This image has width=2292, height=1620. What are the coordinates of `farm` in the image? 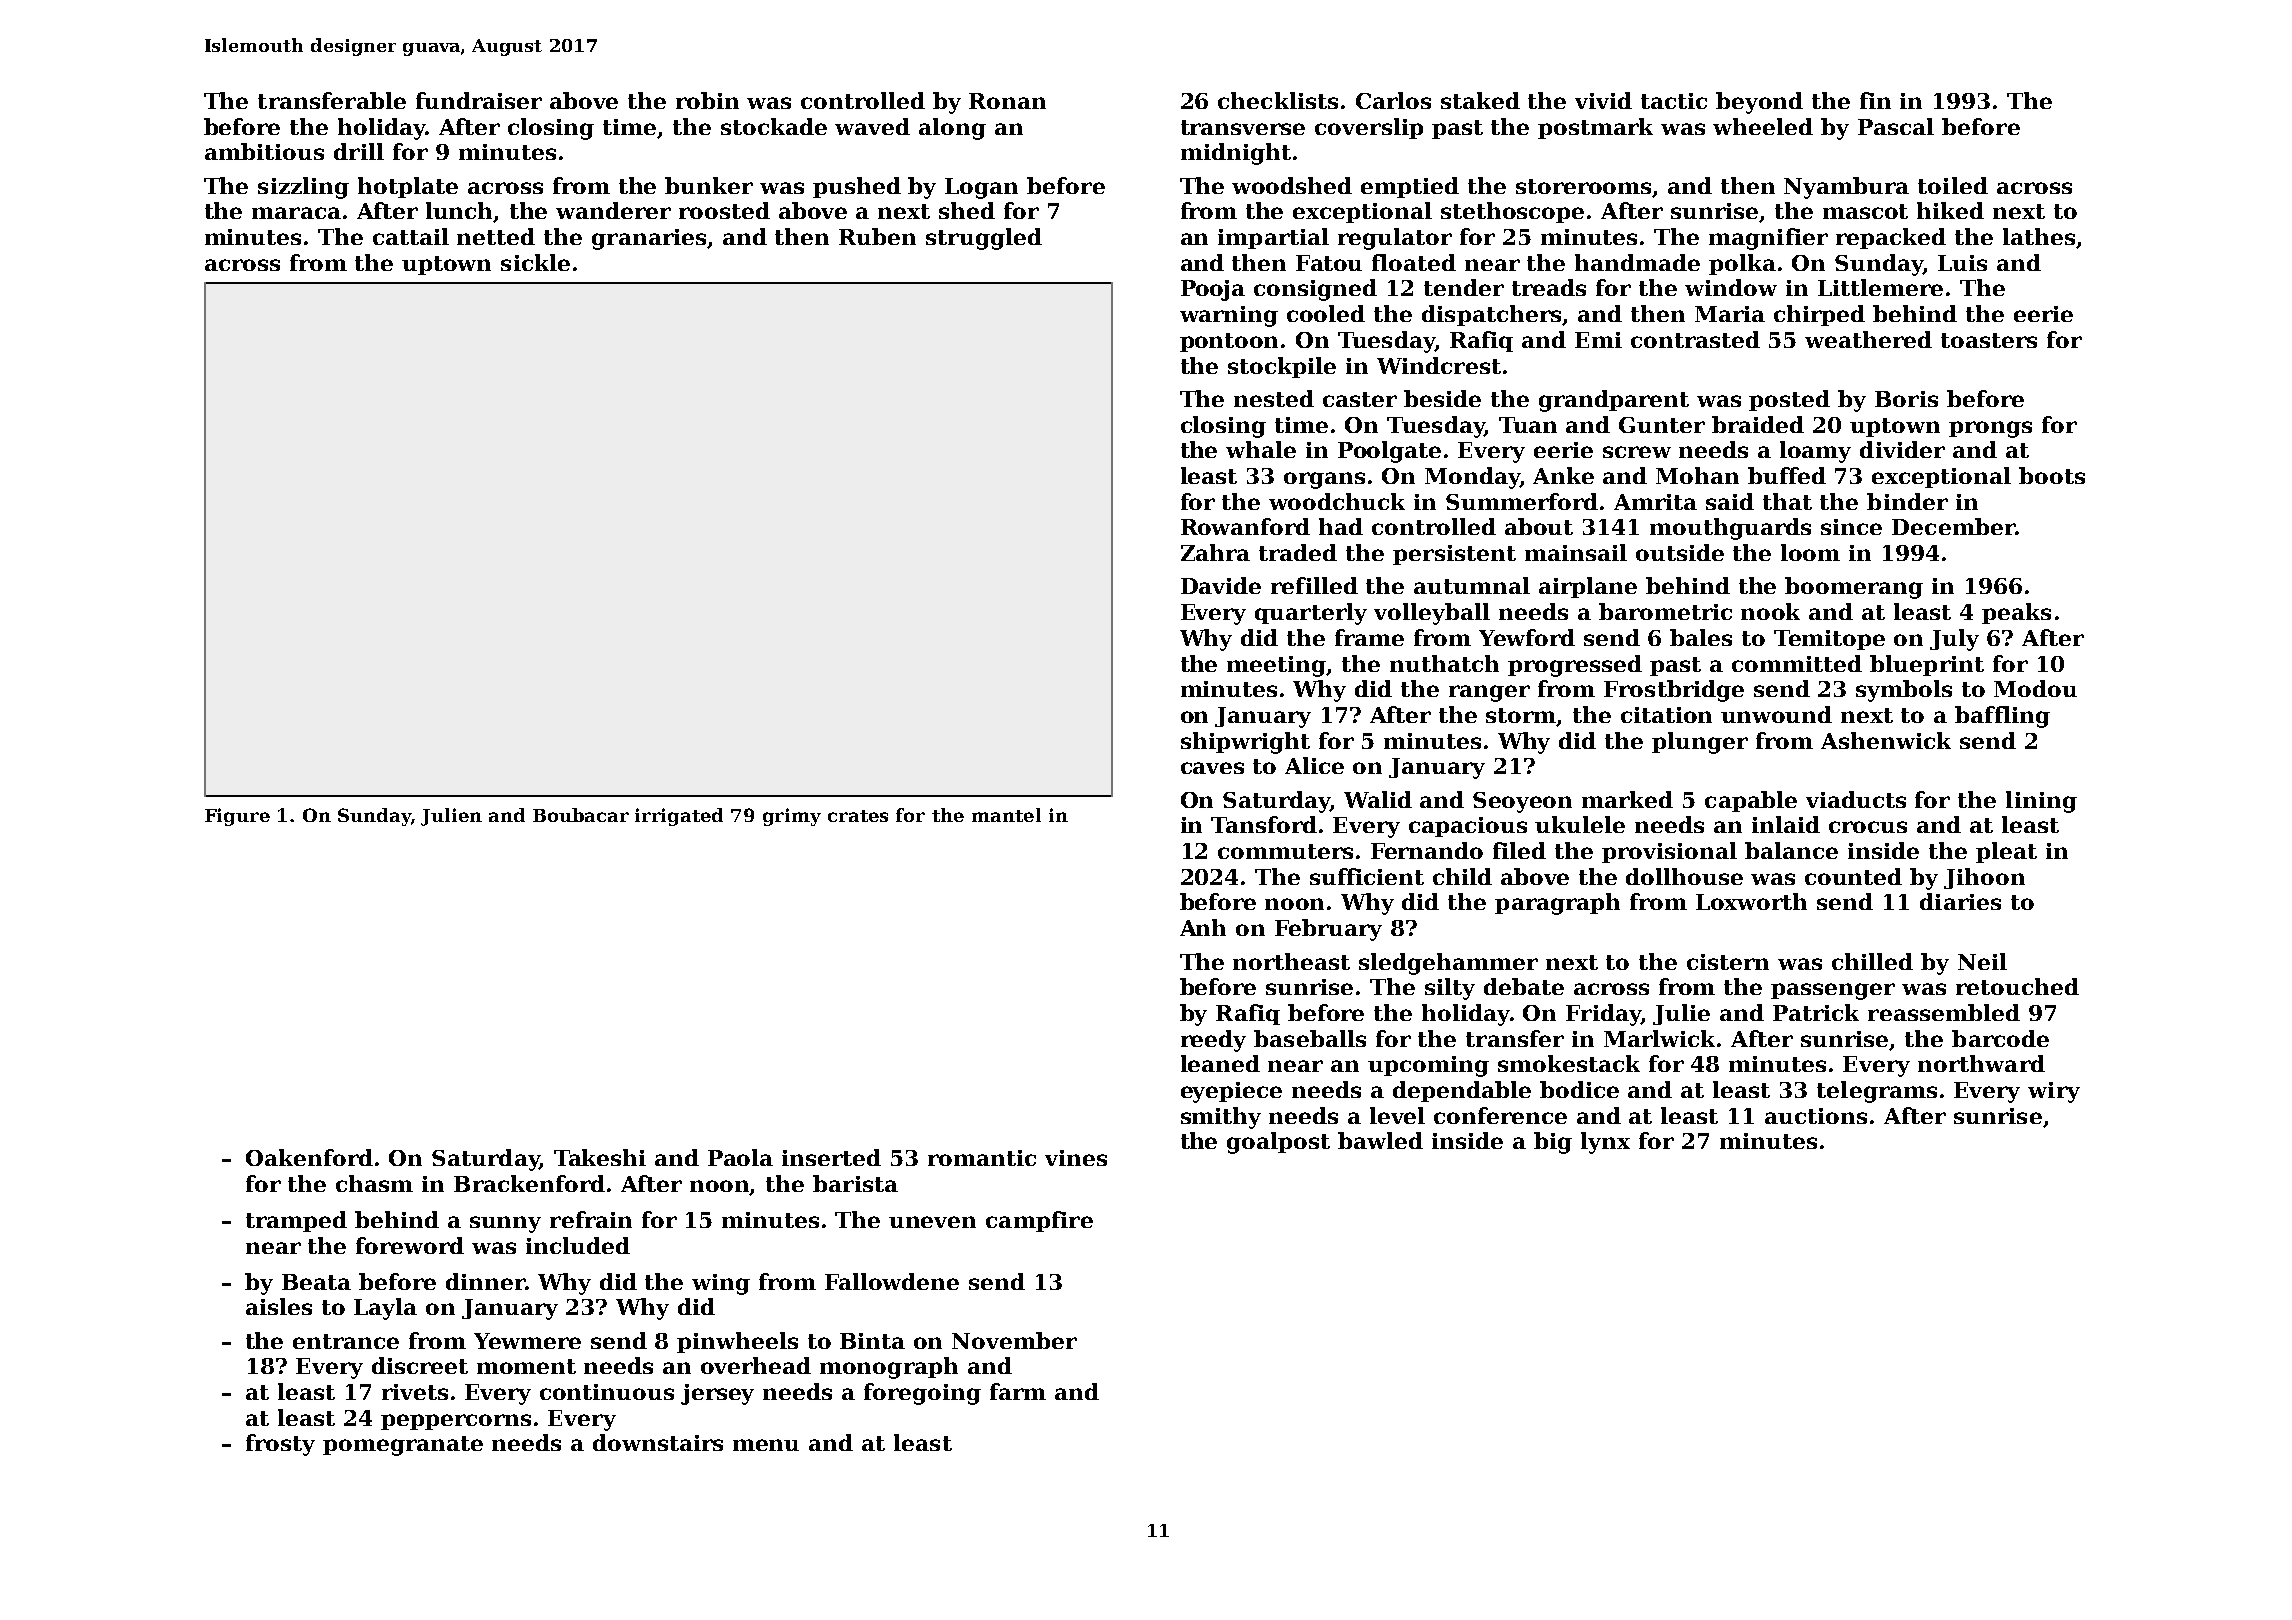 It's located at (1018, 1391).
